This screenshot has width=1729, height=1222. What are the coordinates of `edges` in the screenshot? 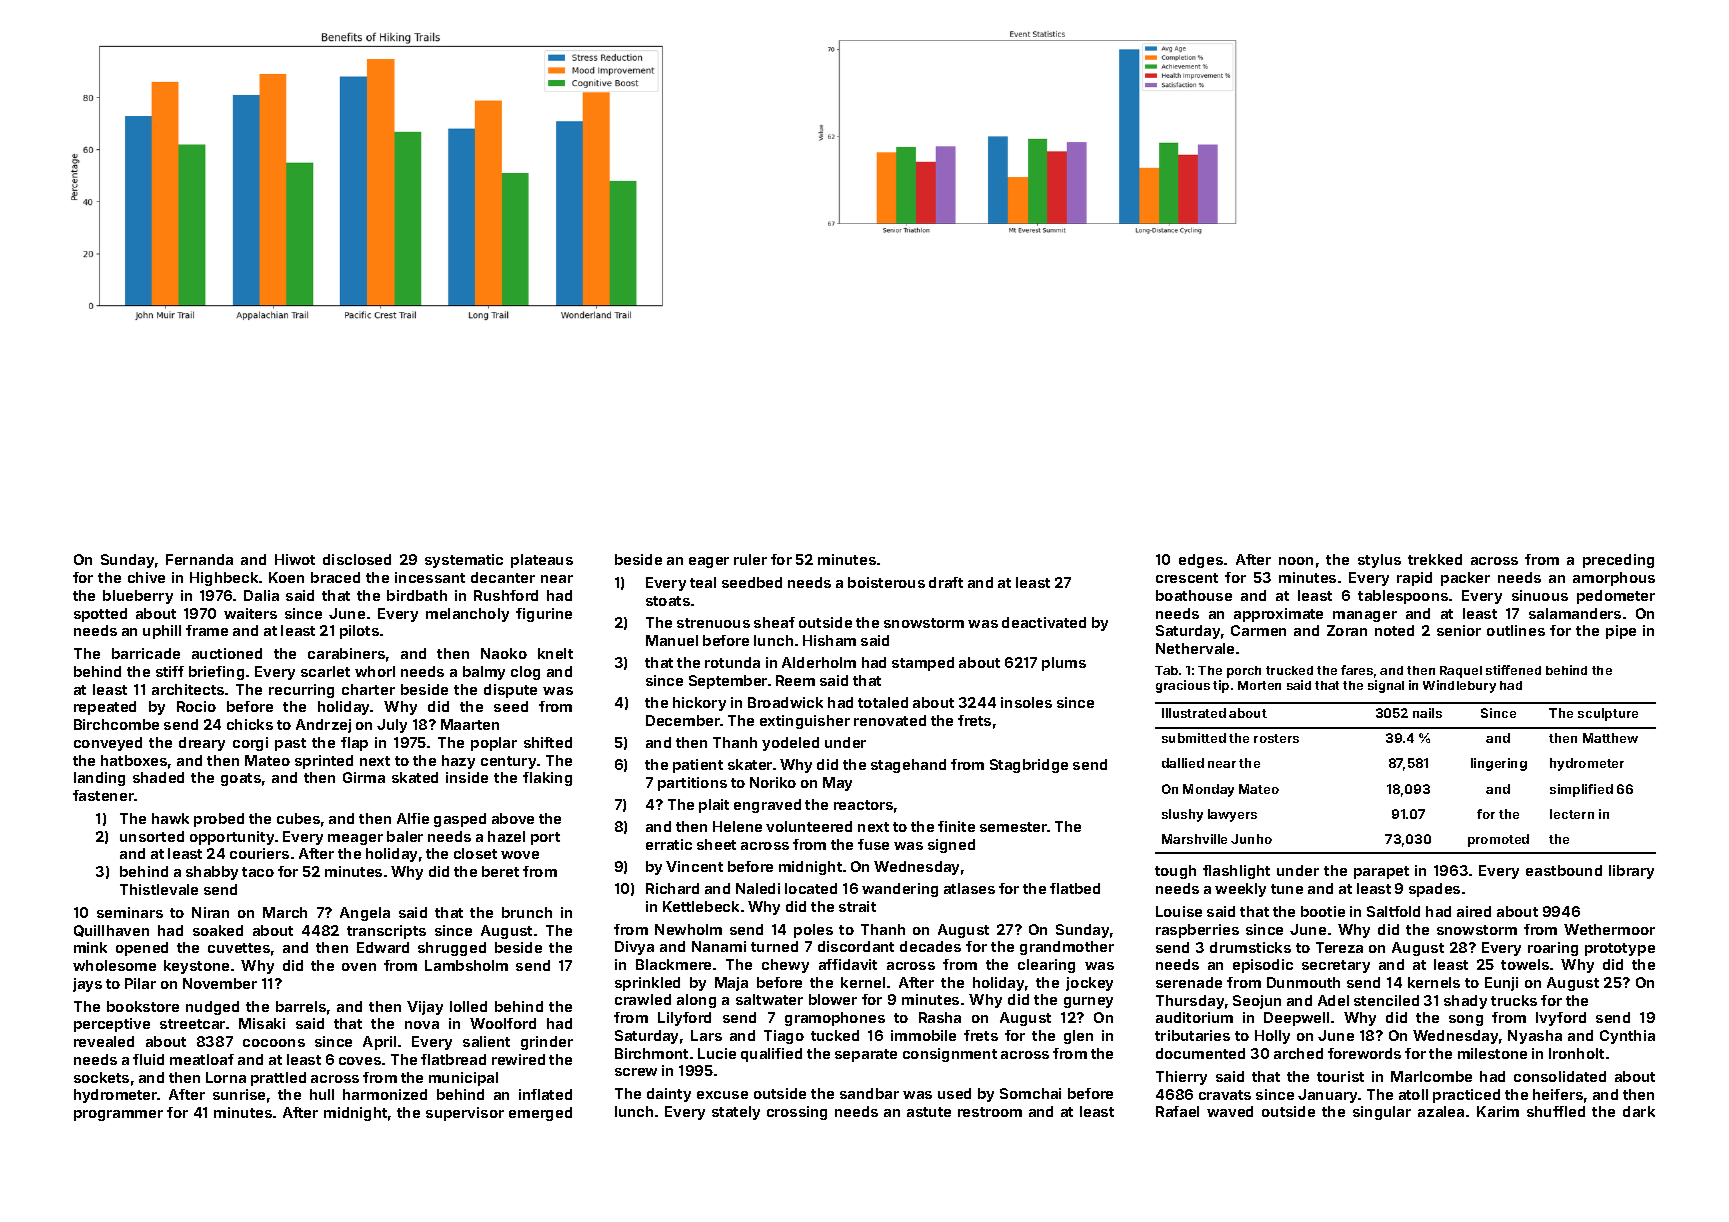 It's located at (1201, 561).
